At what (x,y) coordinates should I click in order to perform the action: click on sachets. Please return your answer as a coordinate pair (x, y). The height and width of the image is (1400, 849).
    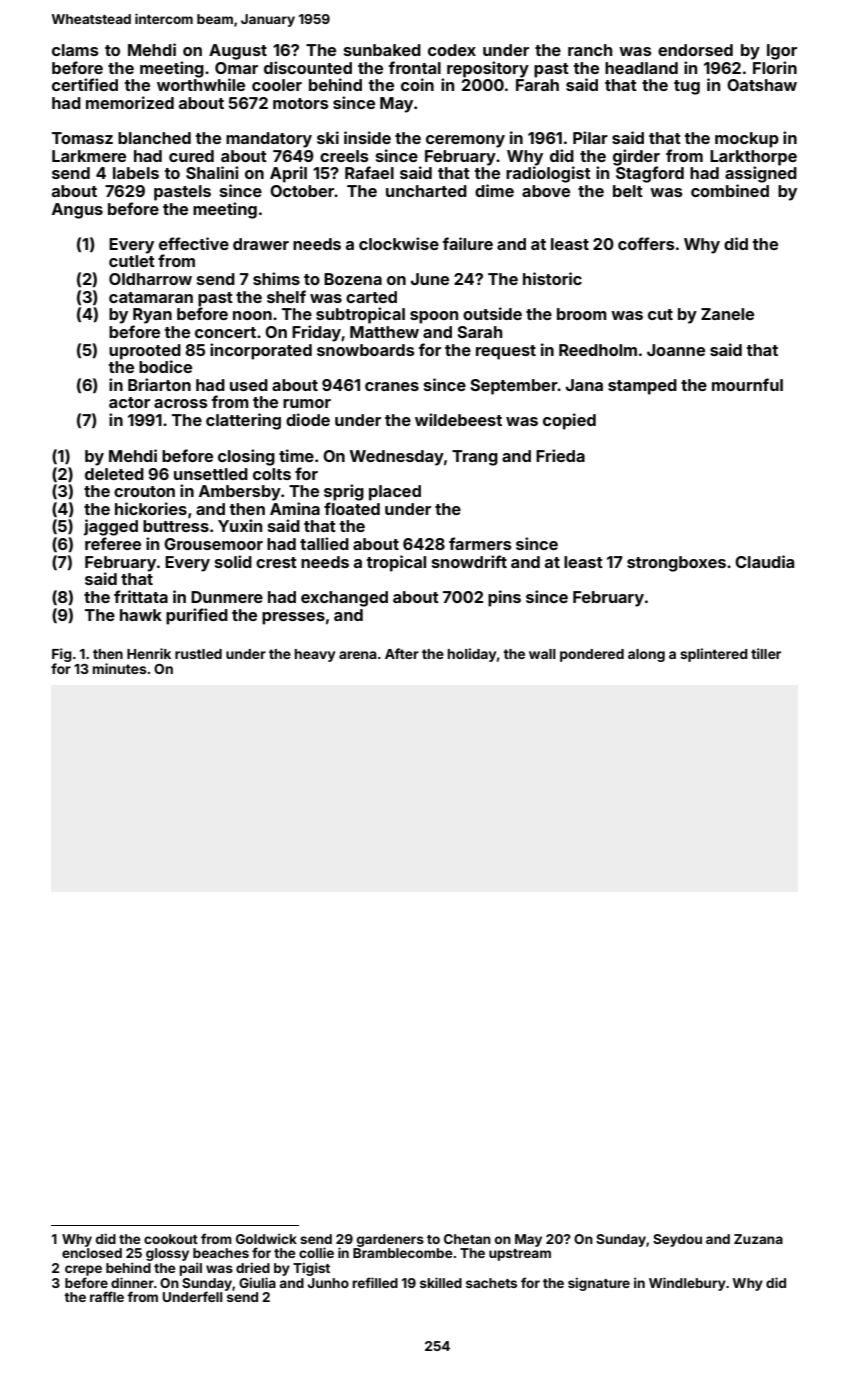
    Looking at the image, I should click on (491, 1283).
